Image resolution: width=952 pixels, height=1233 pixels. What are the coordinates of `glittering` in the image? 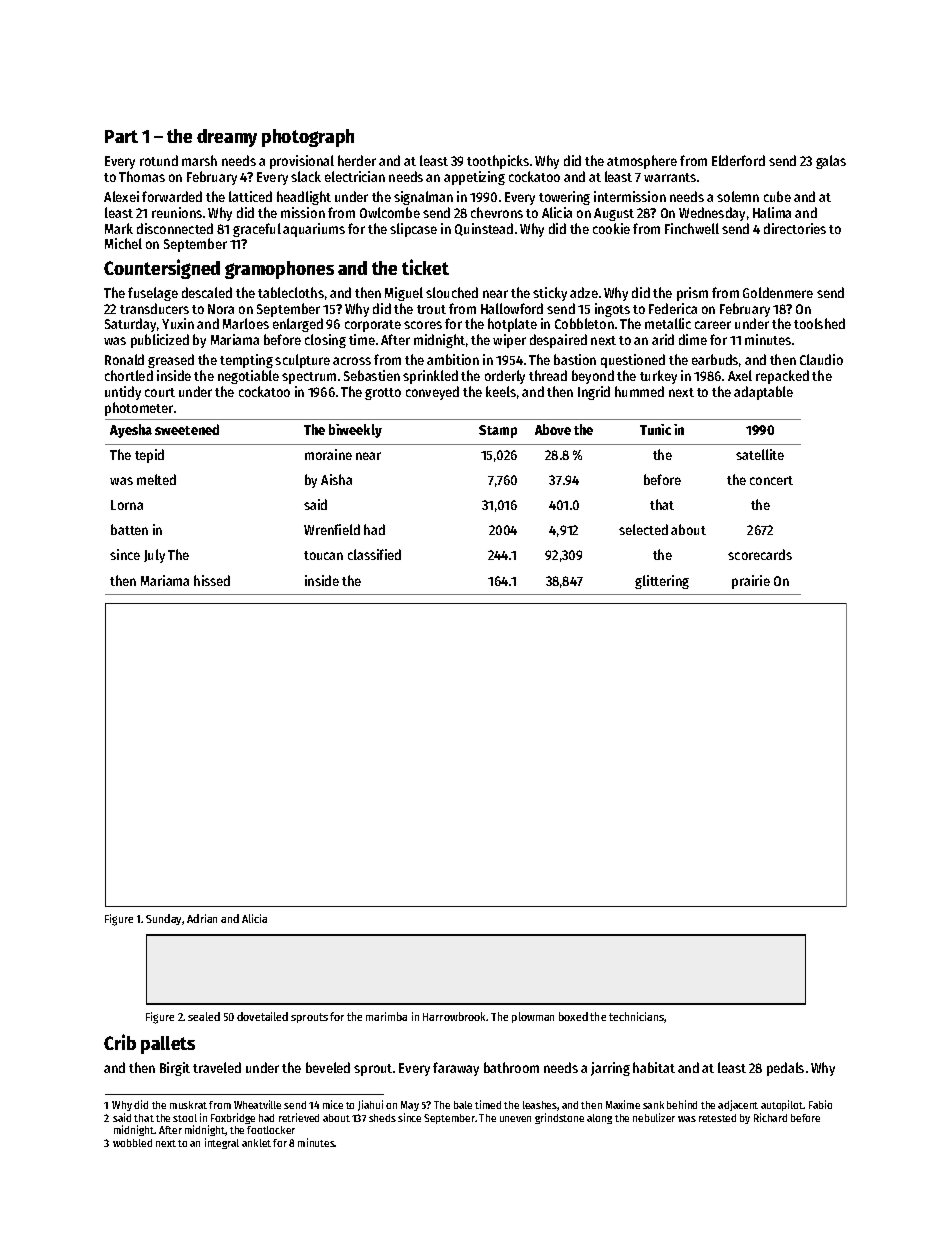 It's located at (662, 582).
